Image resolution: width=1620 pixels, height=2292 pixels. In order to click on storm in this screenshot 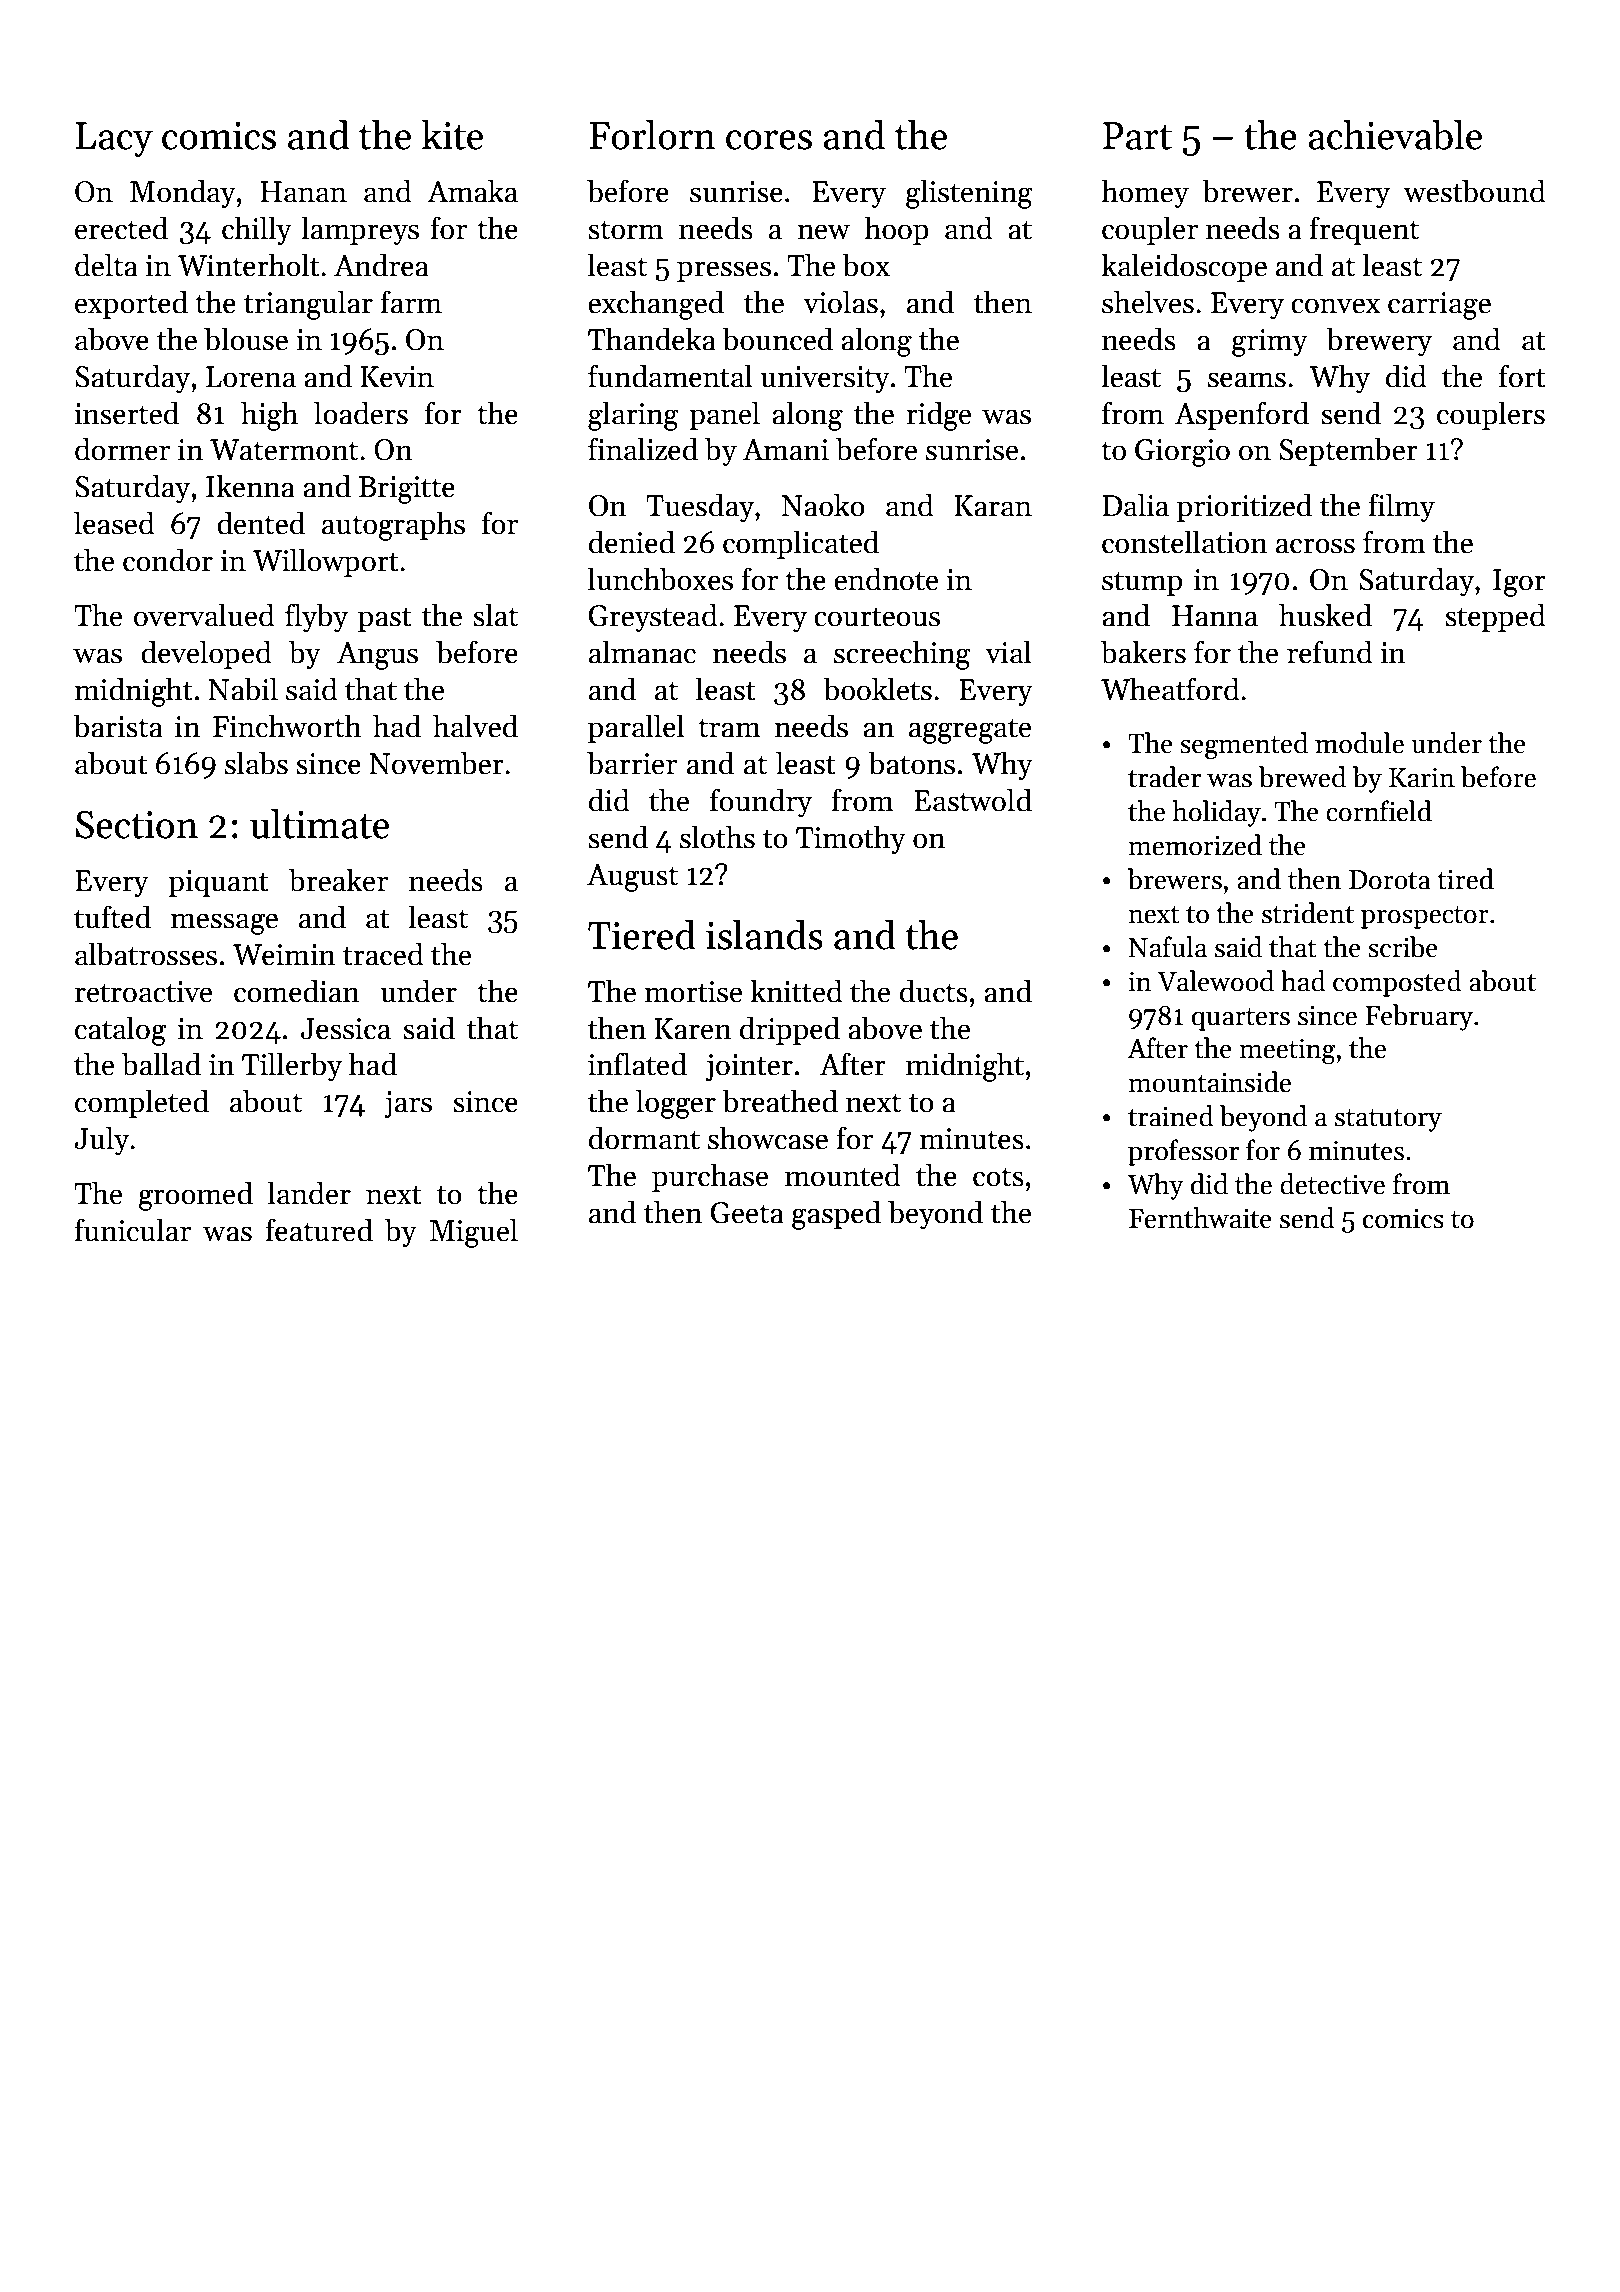, I will do `click(626, 230)`.
